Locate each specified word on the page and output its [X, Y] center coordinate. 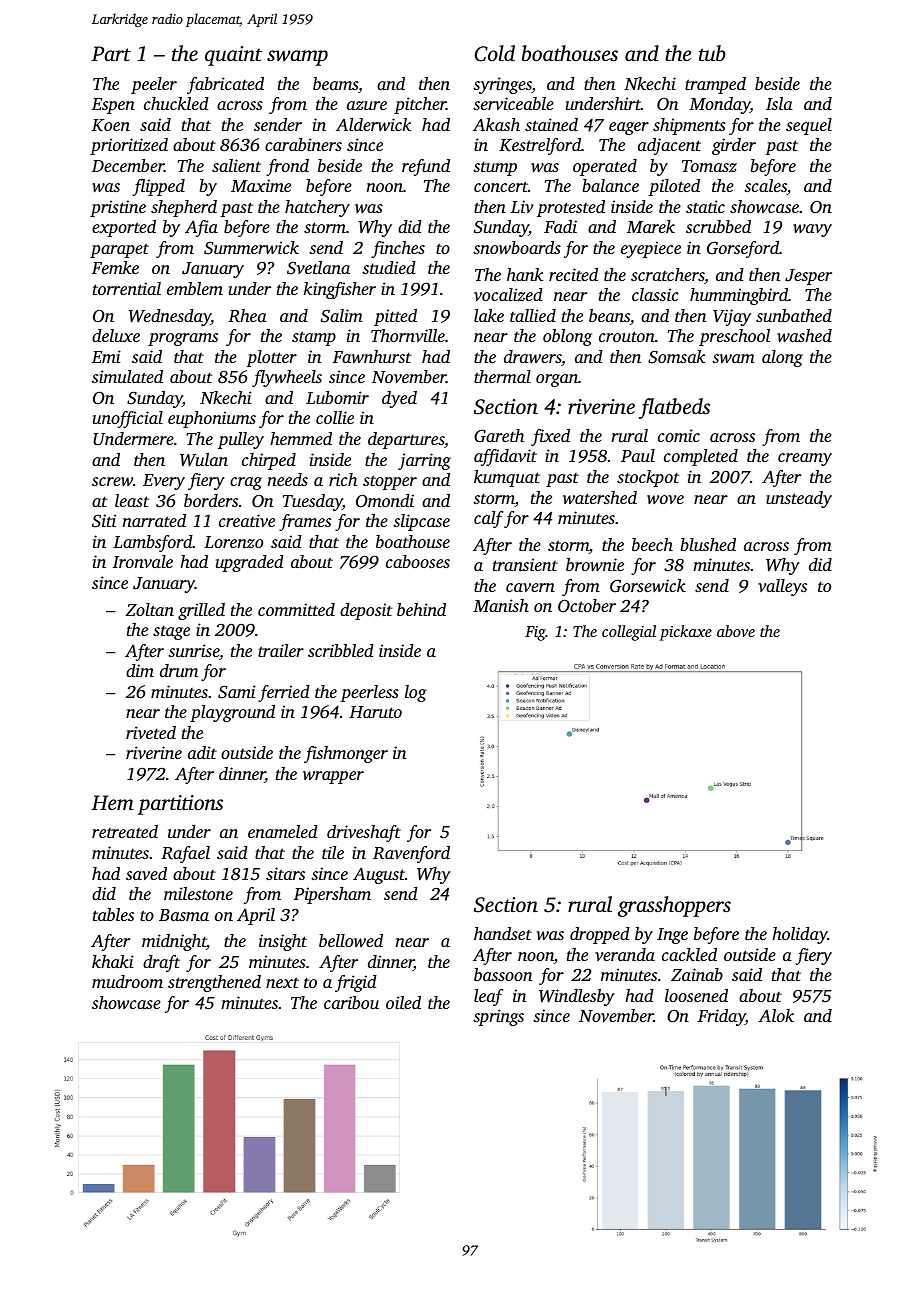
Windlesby [577, 997]
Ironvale [143, 561]
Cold [495, 53]
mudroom [127, 981]
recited [573, 274]
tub [712, 53]
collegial [629, 633]
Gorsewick [648, 586]
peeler [154, 85]
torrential [127, 288]
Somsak [676, 357]
